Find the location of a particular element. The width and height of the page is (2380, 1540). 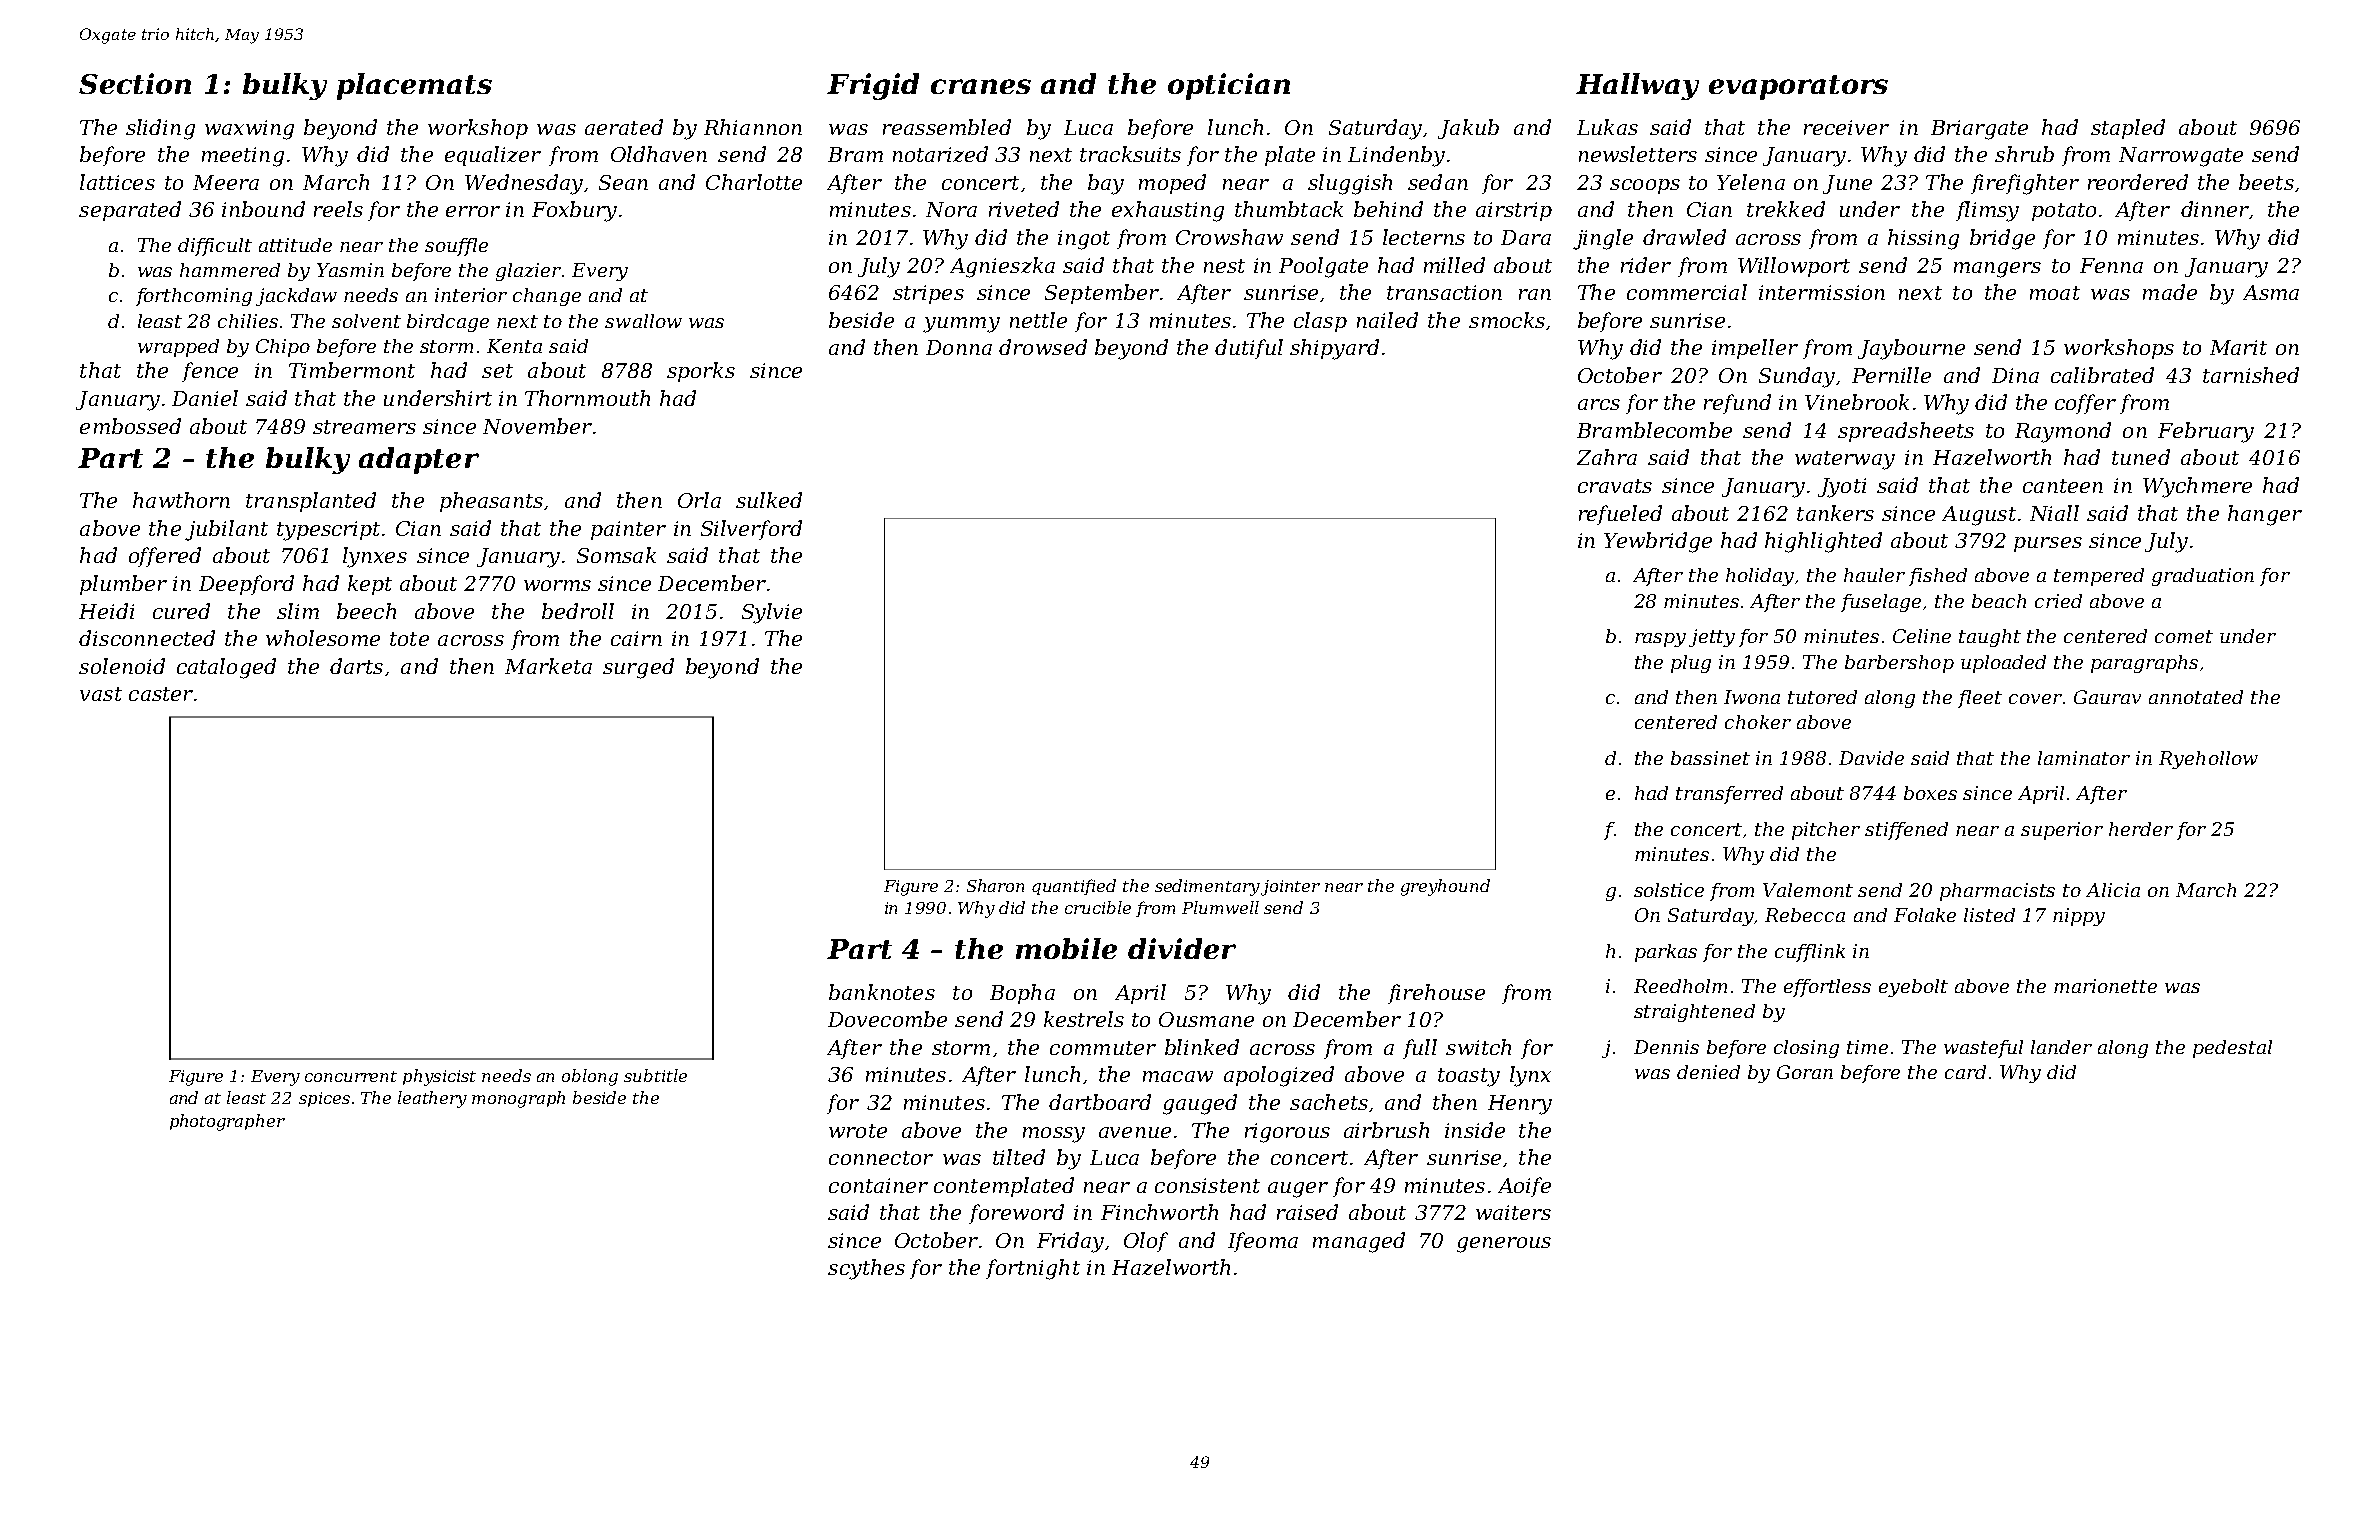

nippy is located at coordinates (2079, 917).
